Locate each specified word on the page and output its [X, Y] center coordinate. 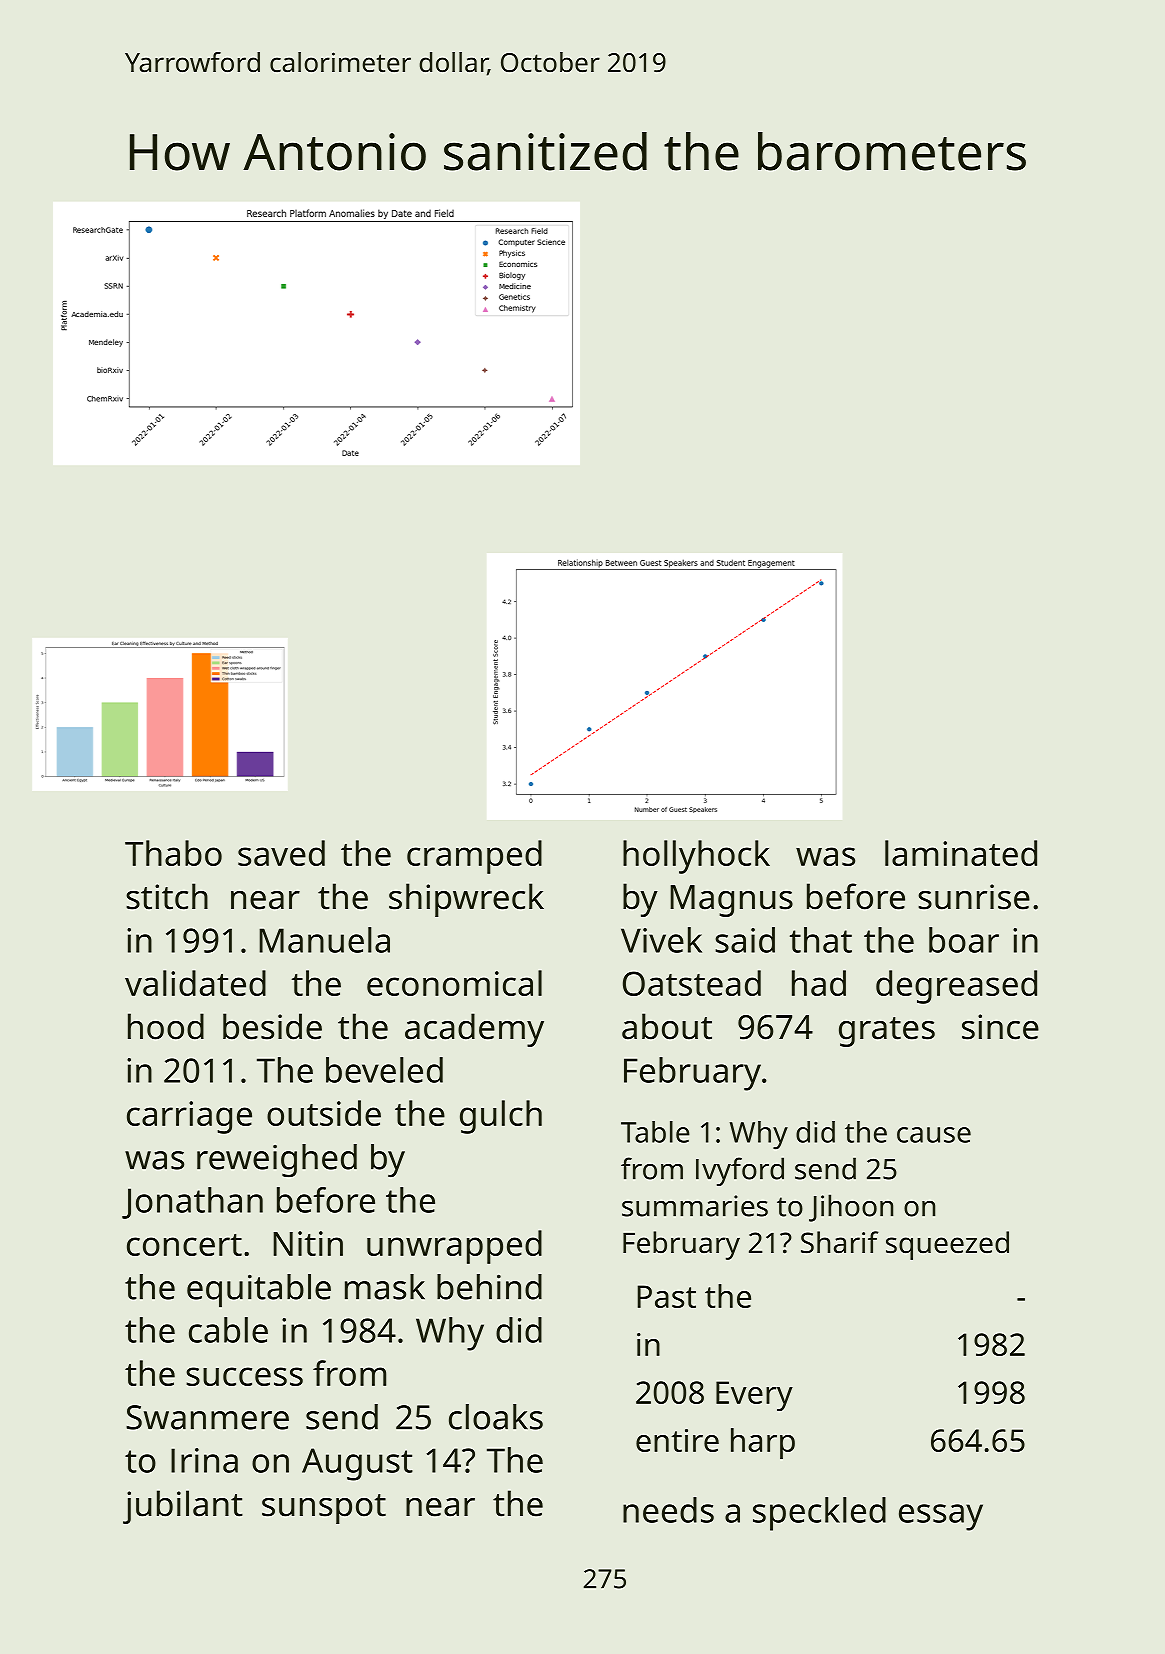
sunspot [324, 1509]
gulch [501, 1117]
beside [272, 1026]
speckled [819, 1514]
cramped [474, 857]
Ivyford [740, 1171]
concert [184, 1245]
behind [489, 1287]
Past [666, 1296]
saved [281, 853]
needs [668, 1510]
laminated [961, 853]
